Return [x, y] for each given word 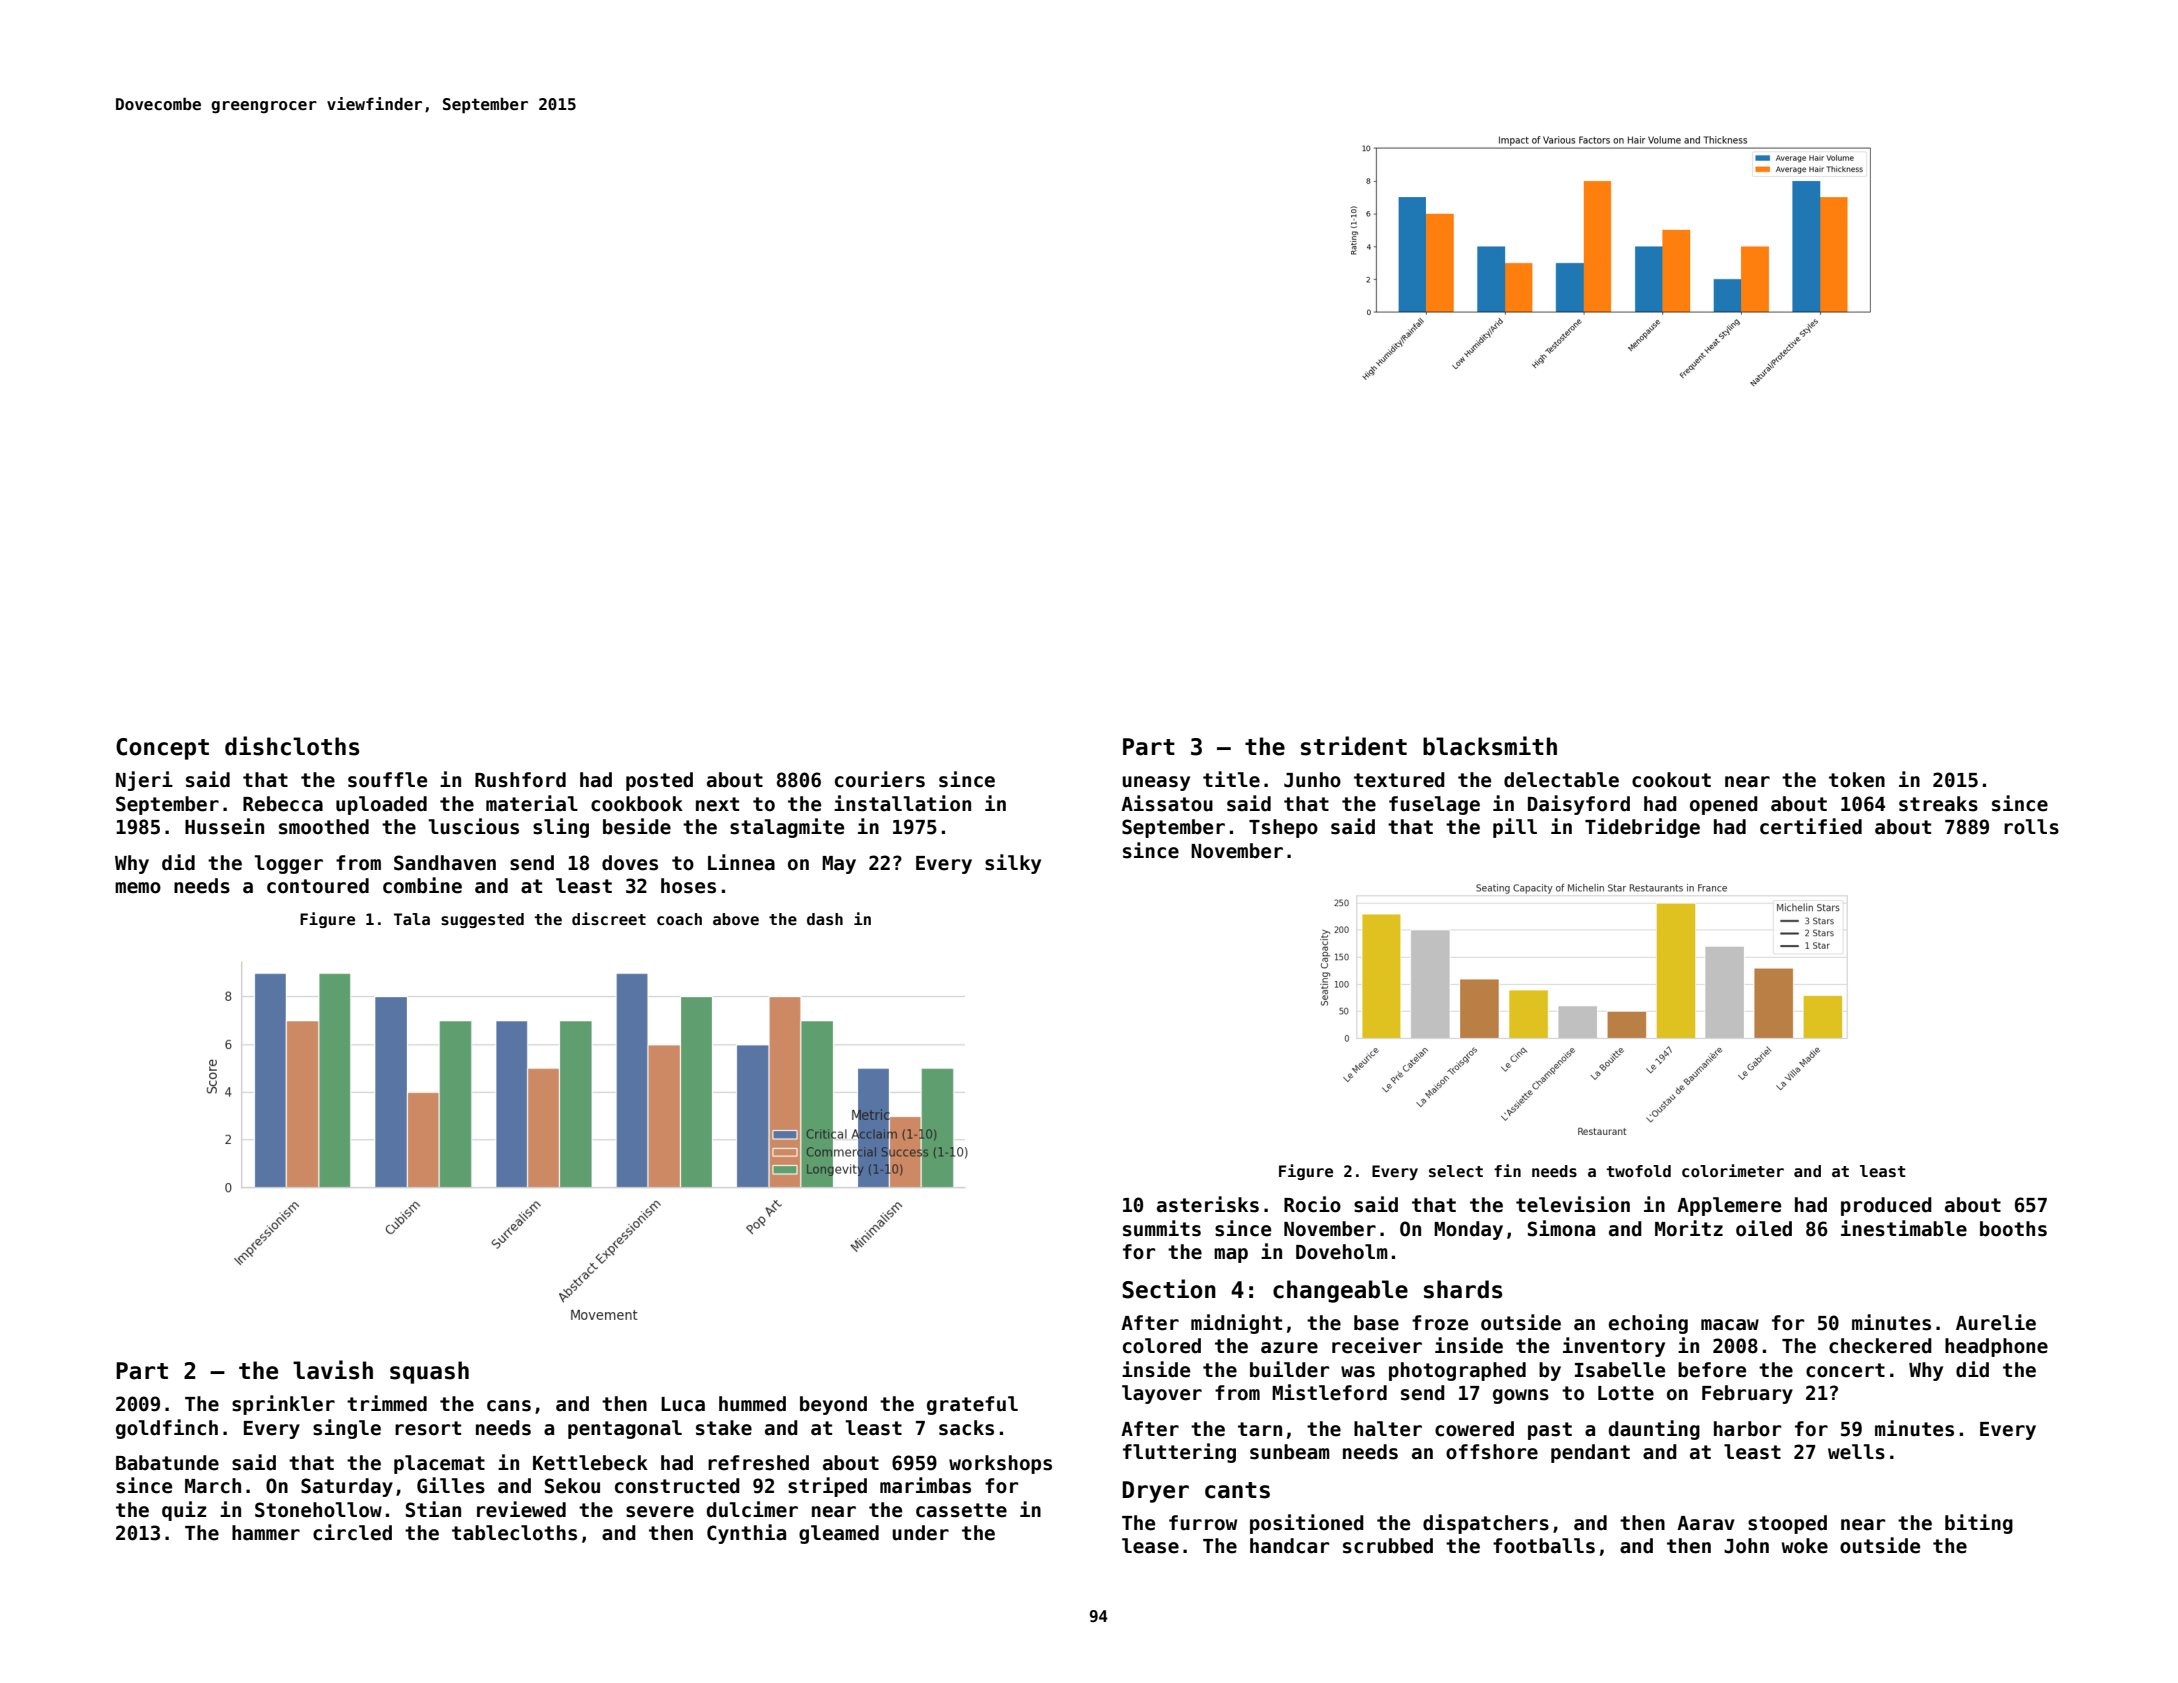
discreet [609, 919]
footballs [1544, 1546]
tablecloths [514, 1533]
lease [1150, 1546]
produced [1886, 1206]
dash [825, 919]
